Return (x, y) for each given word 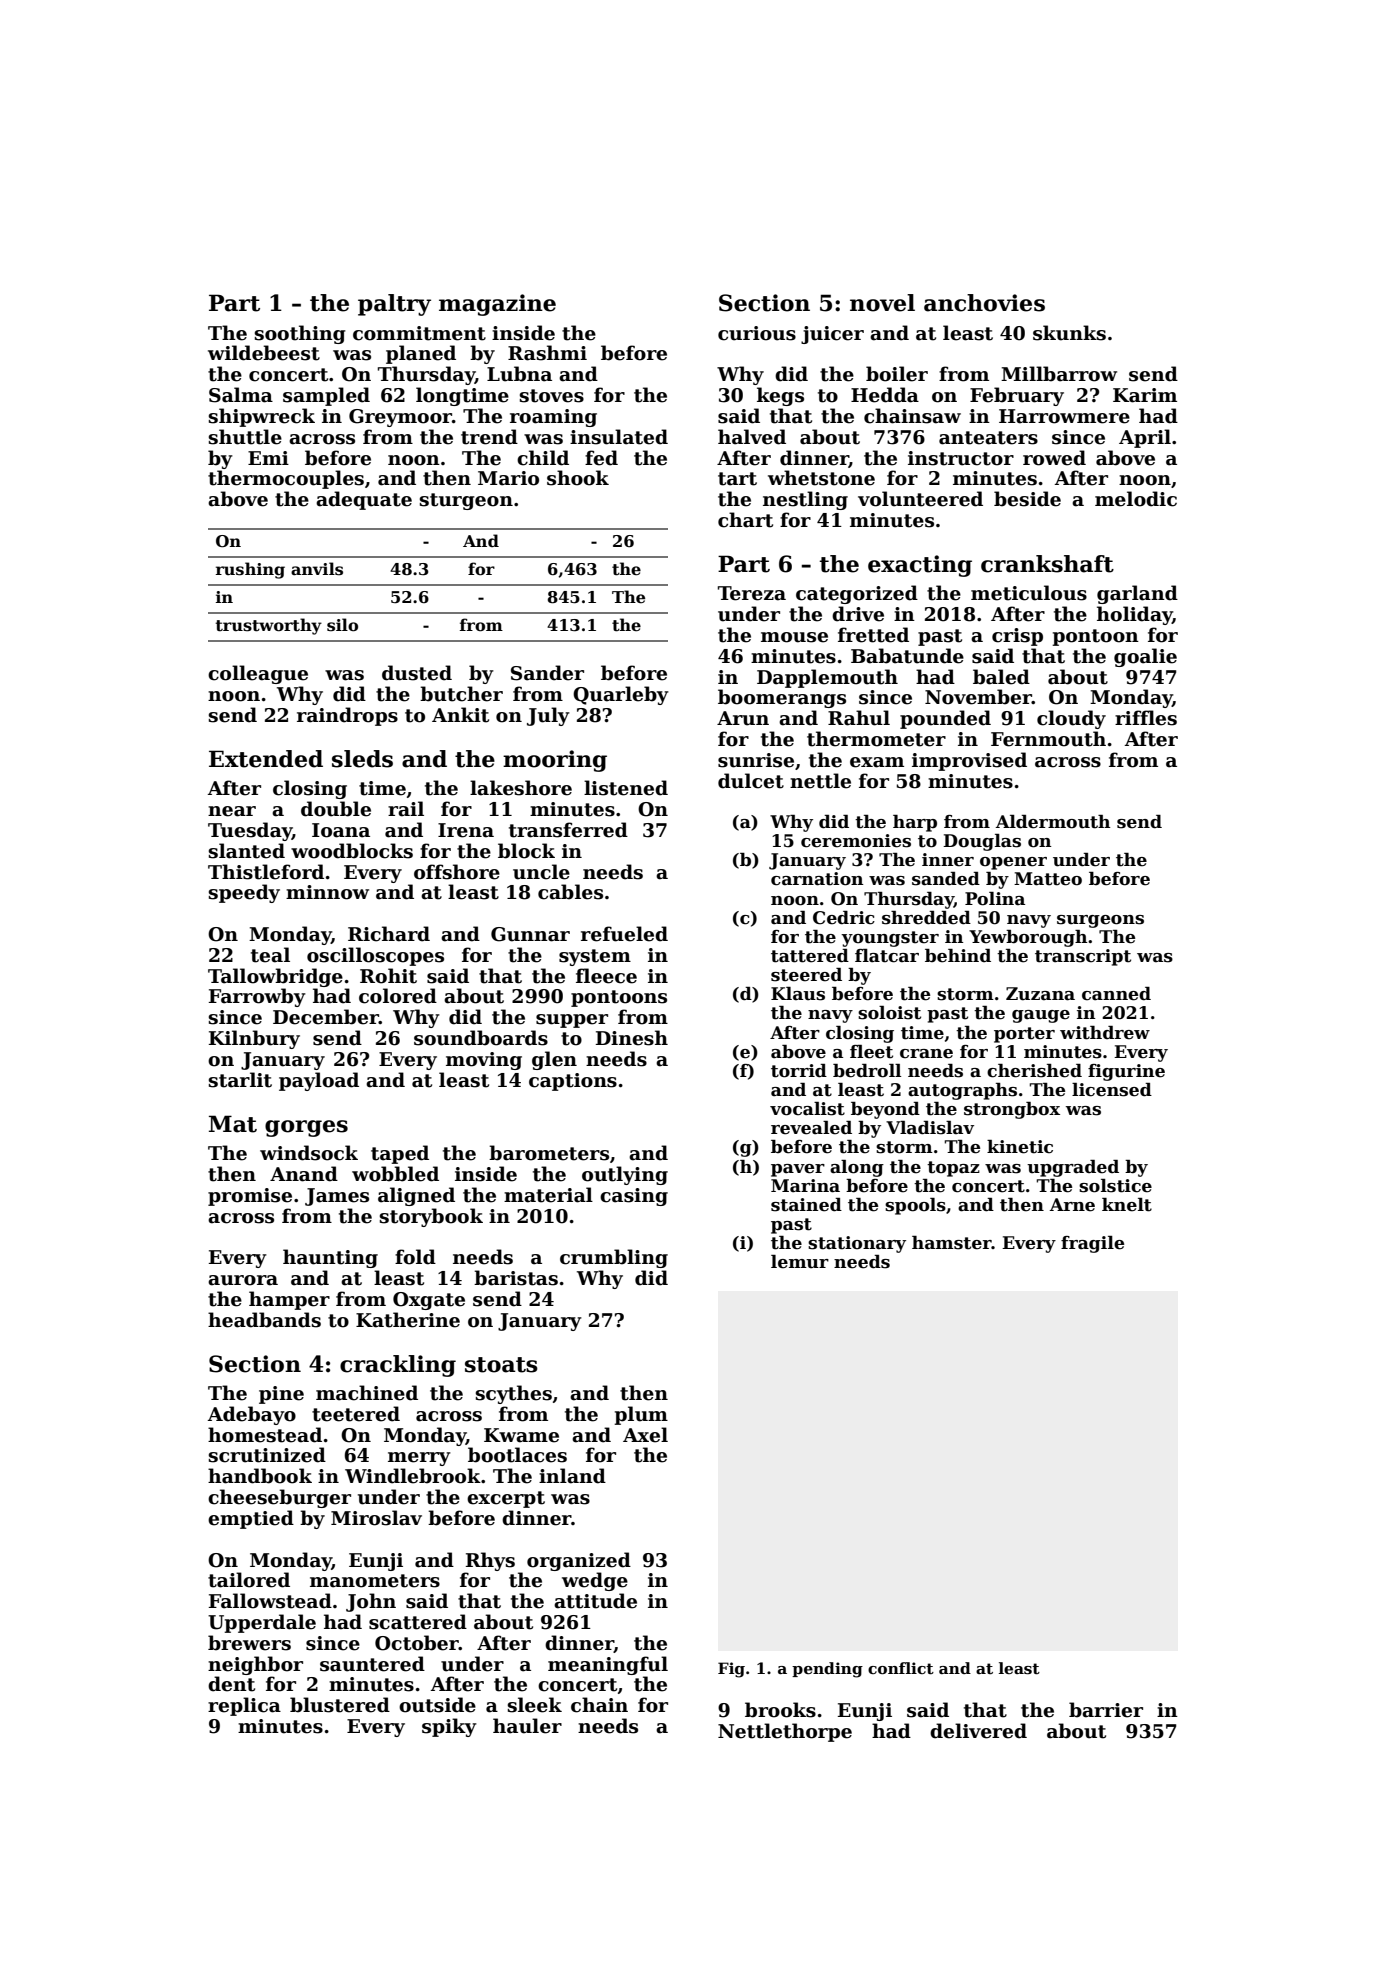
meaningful (608, 1665)
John (371, 1602)
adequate (364, 500)
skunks (1069, 333)
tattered (810, 956)
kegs (780, 396)
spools (915, 1206)
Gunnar (530, 934)
